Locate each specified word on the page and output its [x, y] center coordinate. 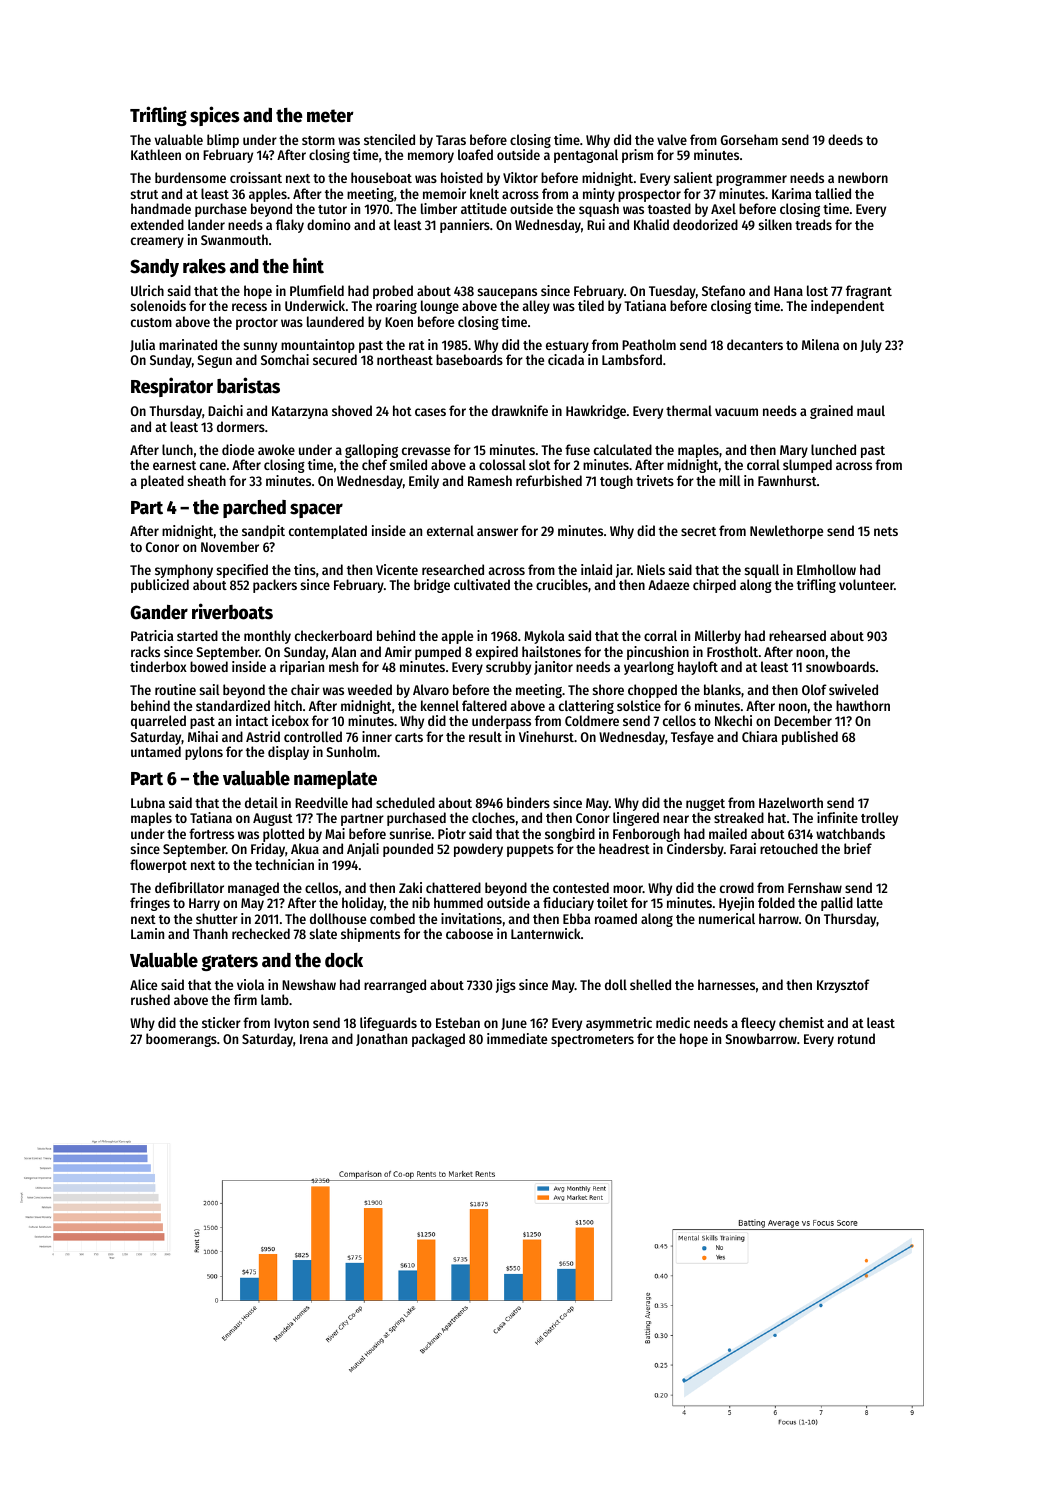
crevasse [426, 451]
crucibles [562, 584]
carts [409, 737]
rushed [150, 999]
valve [672, 139]
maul [871, 410]
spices [215, 116]
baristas [248, 385]
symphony [184, 571]
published [810, 738]
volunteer [866, 584]
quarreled [158, 722]
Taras [451, 140]
